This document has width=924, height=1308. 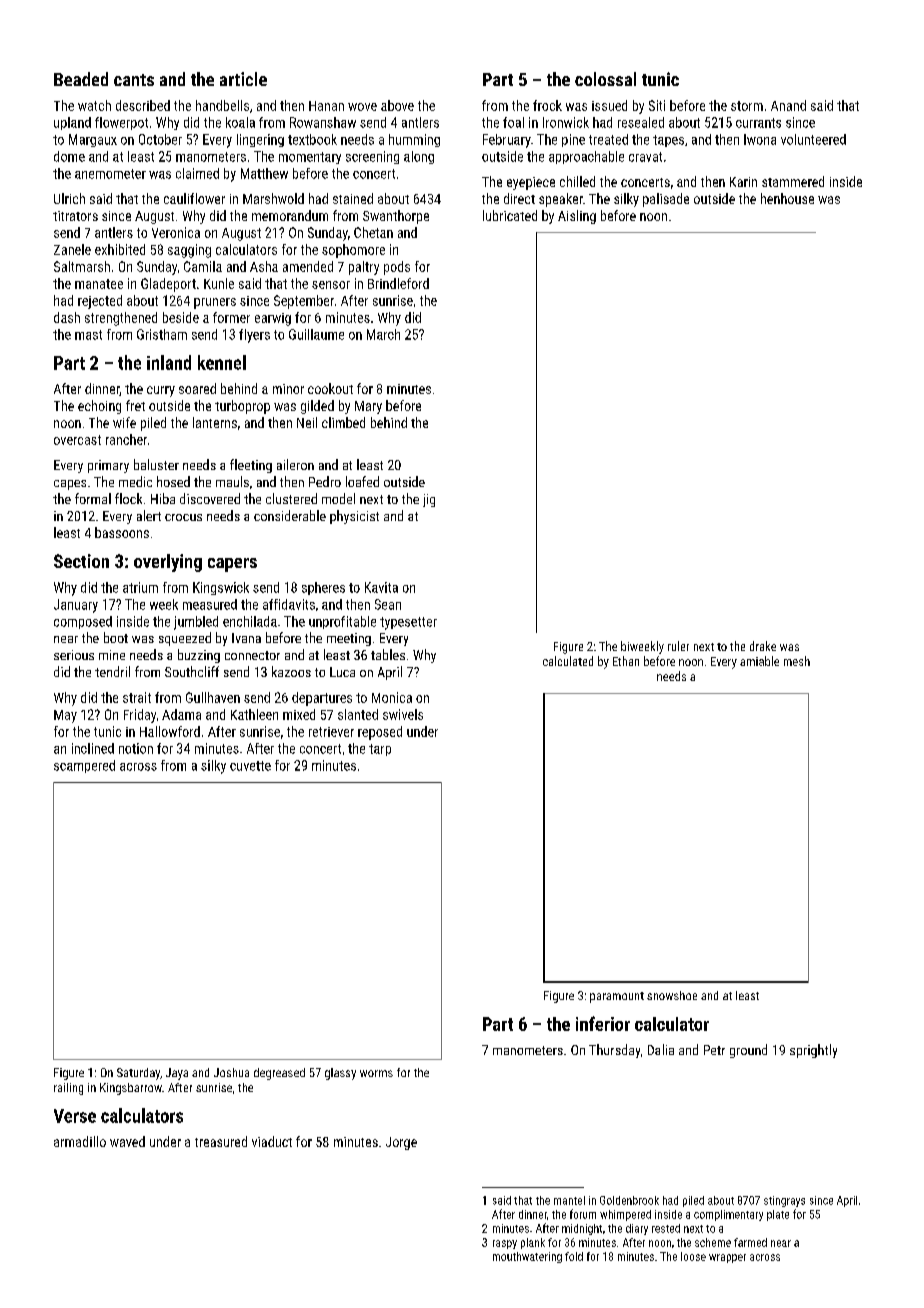 I want to click on medic, so click(x=135, y=481).
